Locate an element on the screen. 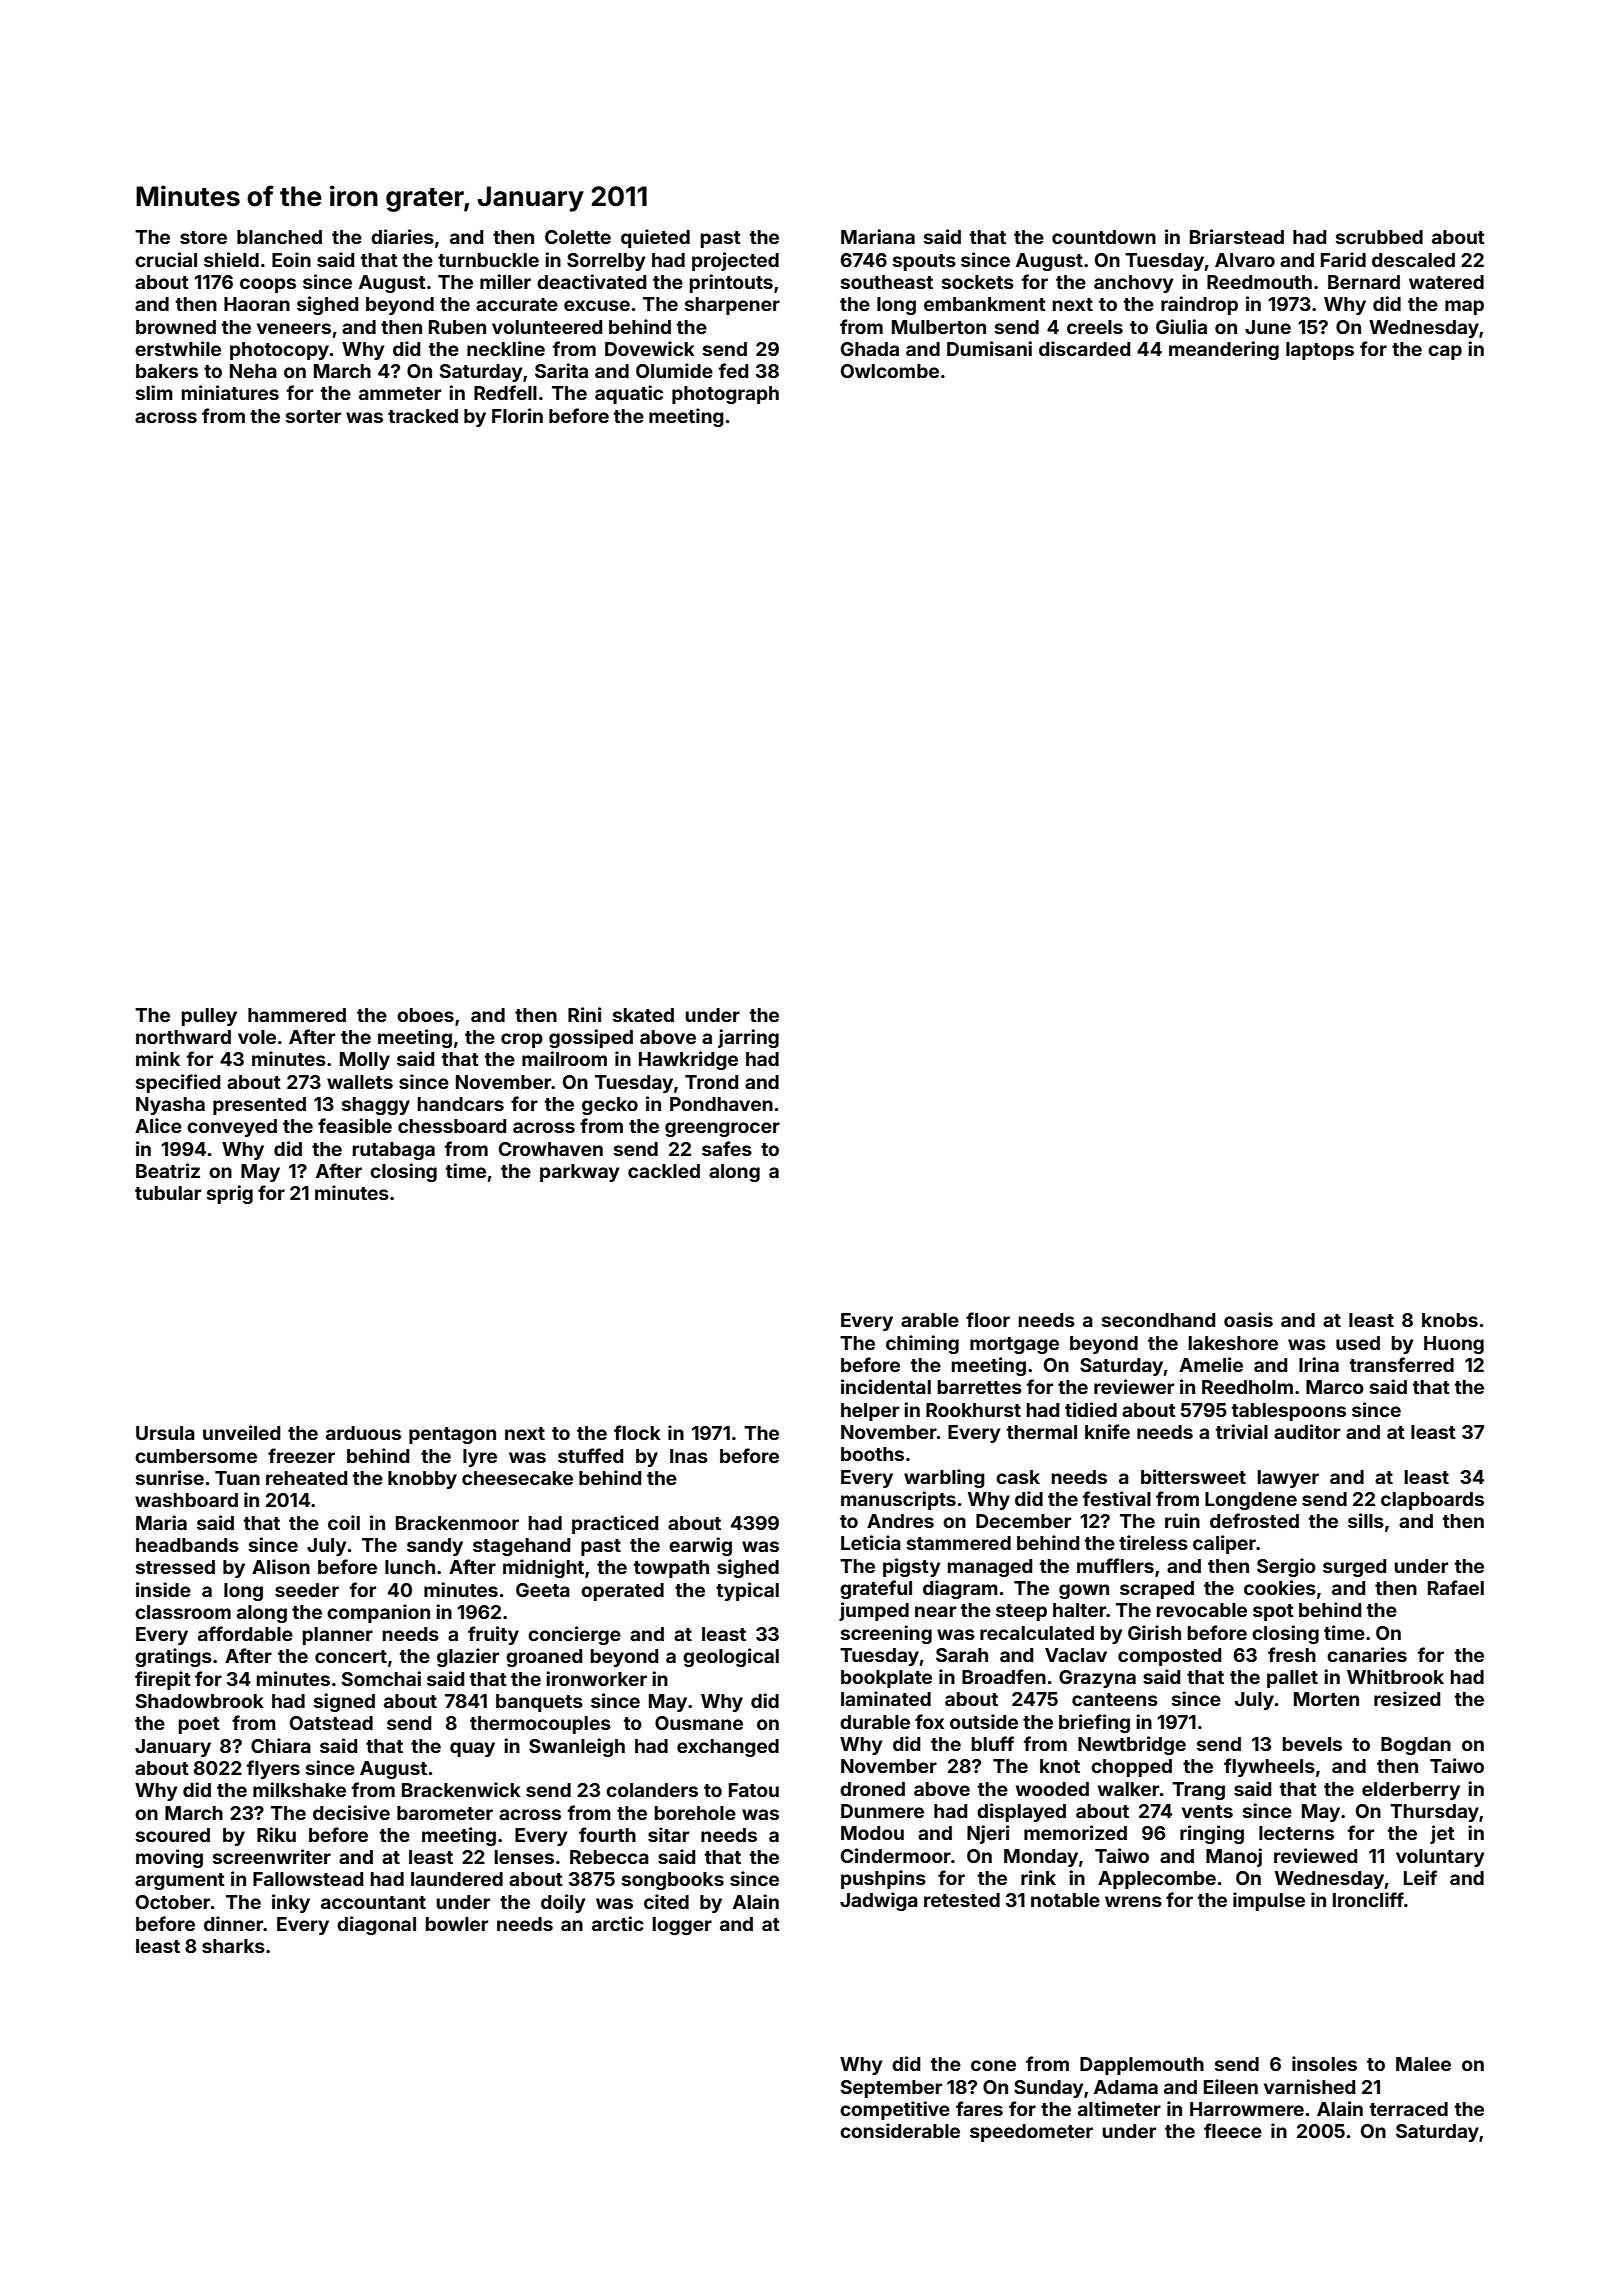 This screenshot has height=2292, width=1620. Briarstead is located at coordinates (1237, 236).
